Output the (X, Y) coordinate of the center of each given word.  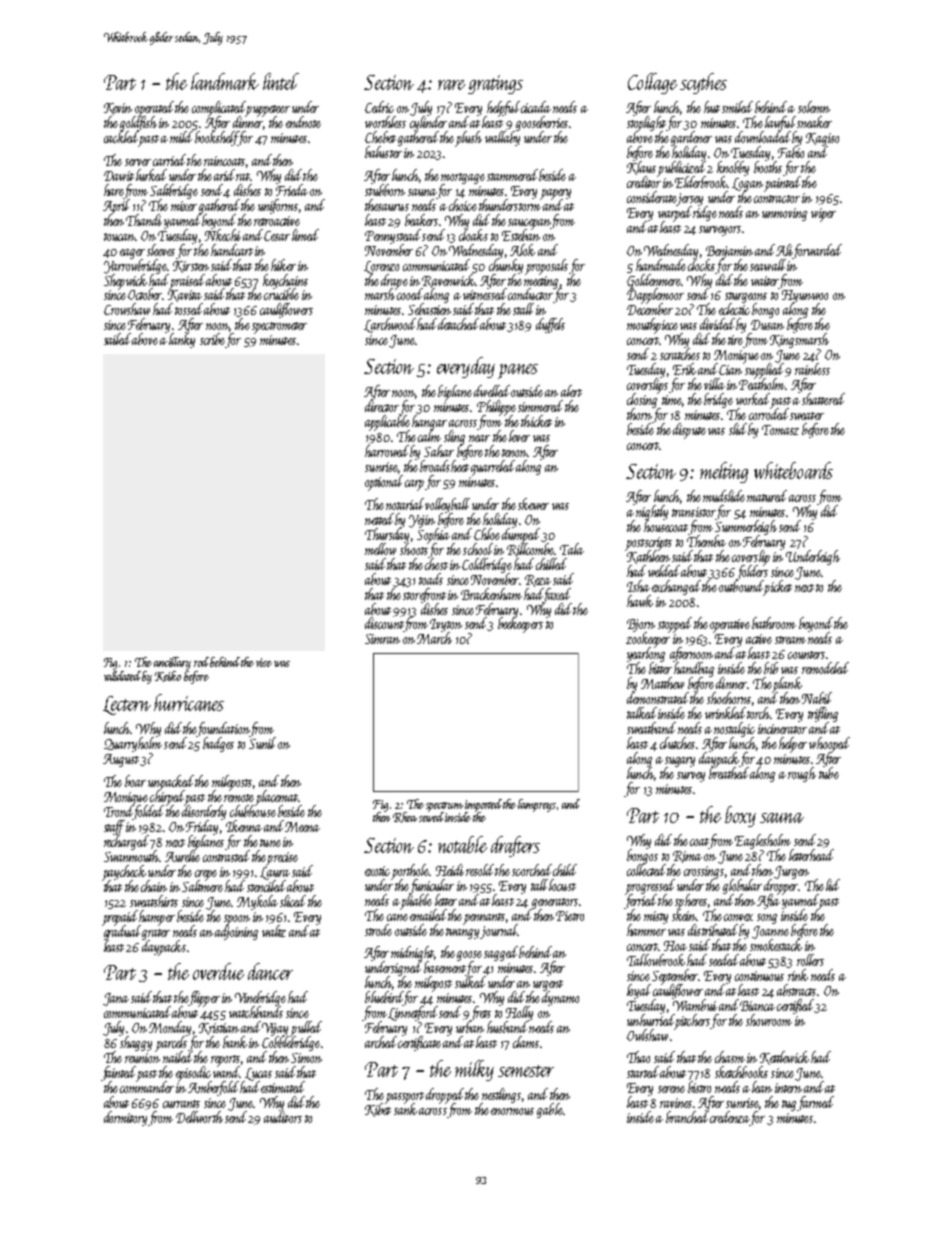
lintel (281, 81)
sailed (117, 339)
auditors (283, 1117)
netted (379, 519)
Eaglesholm (763, 841)
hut (712, 107)
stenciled (266, 886)
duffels (550, 325)
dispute (689, 431)
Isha (638, 586)
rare (451, 85)
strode (378, 930)
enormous (512, 1111)
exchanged (676, 587)
